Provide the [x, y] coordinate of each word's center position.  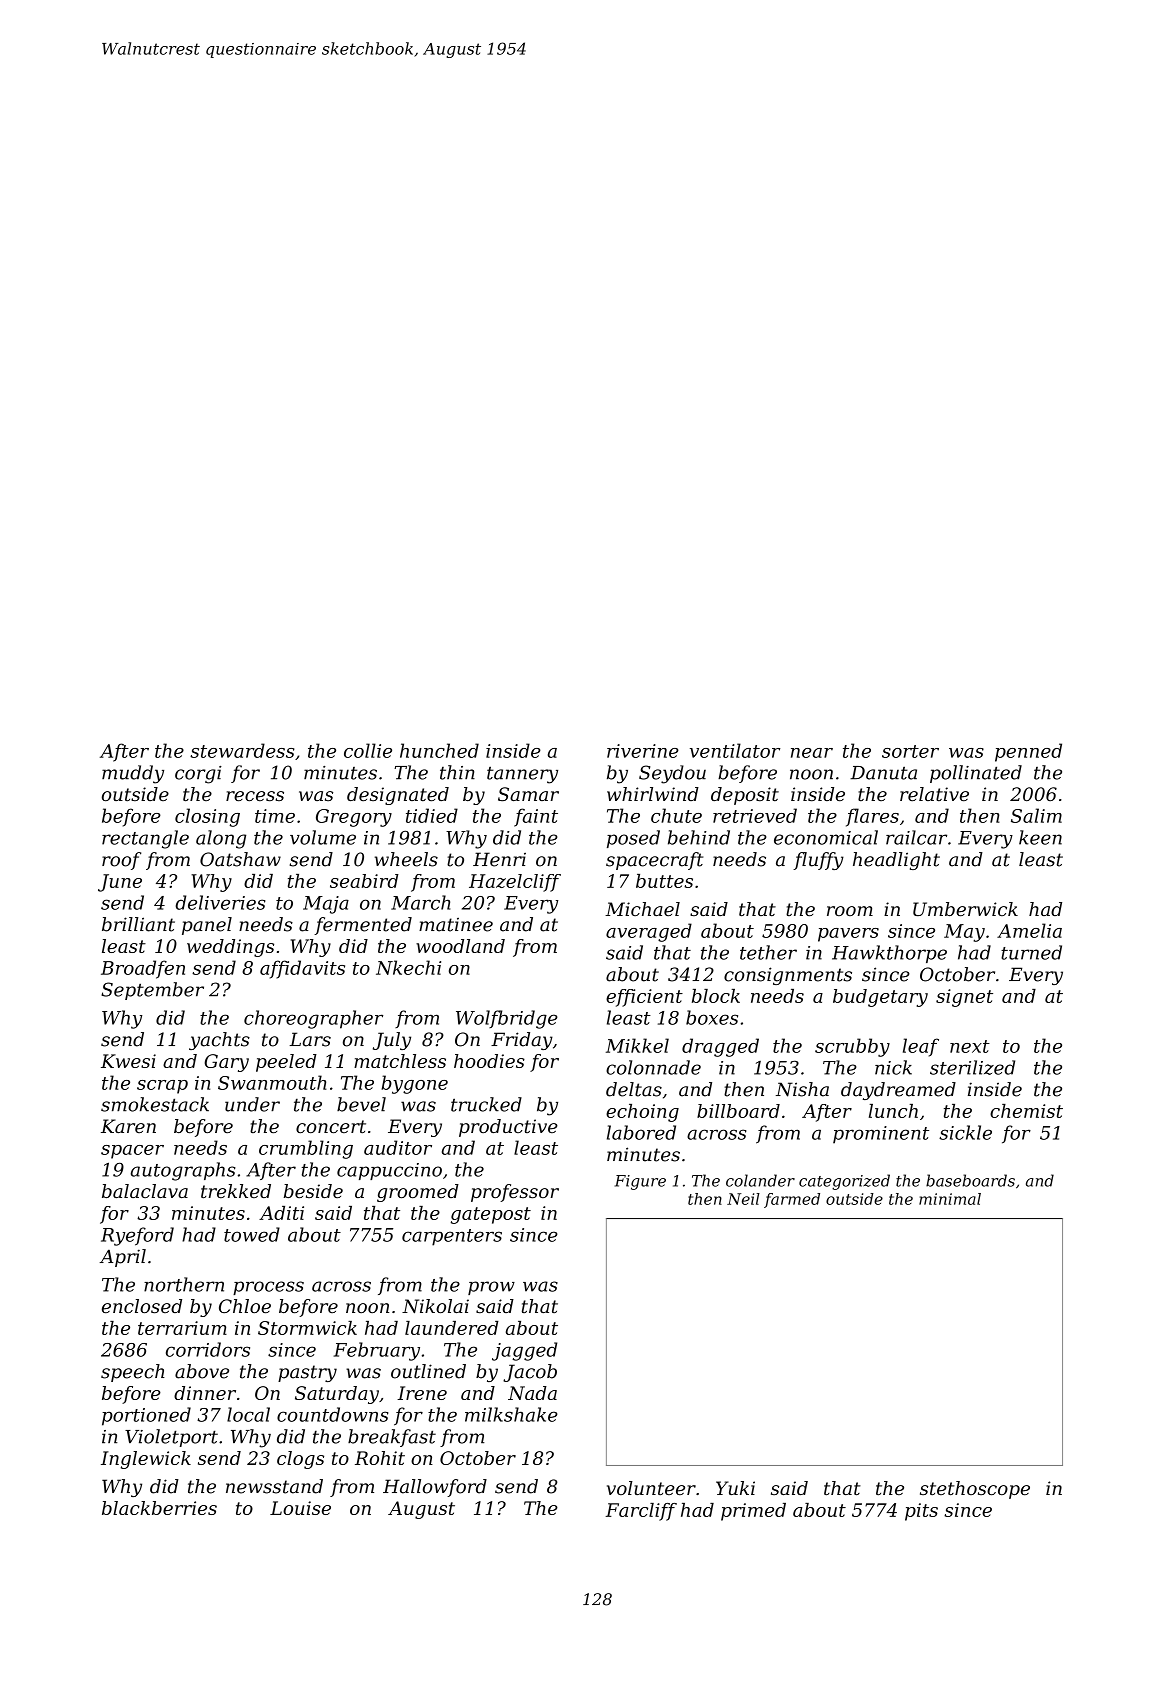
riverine [643, 751]
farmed [792, 1200]
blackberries [159, 1508]
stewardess [242, 750]
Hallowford [435, 1488]
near [812, 753]
